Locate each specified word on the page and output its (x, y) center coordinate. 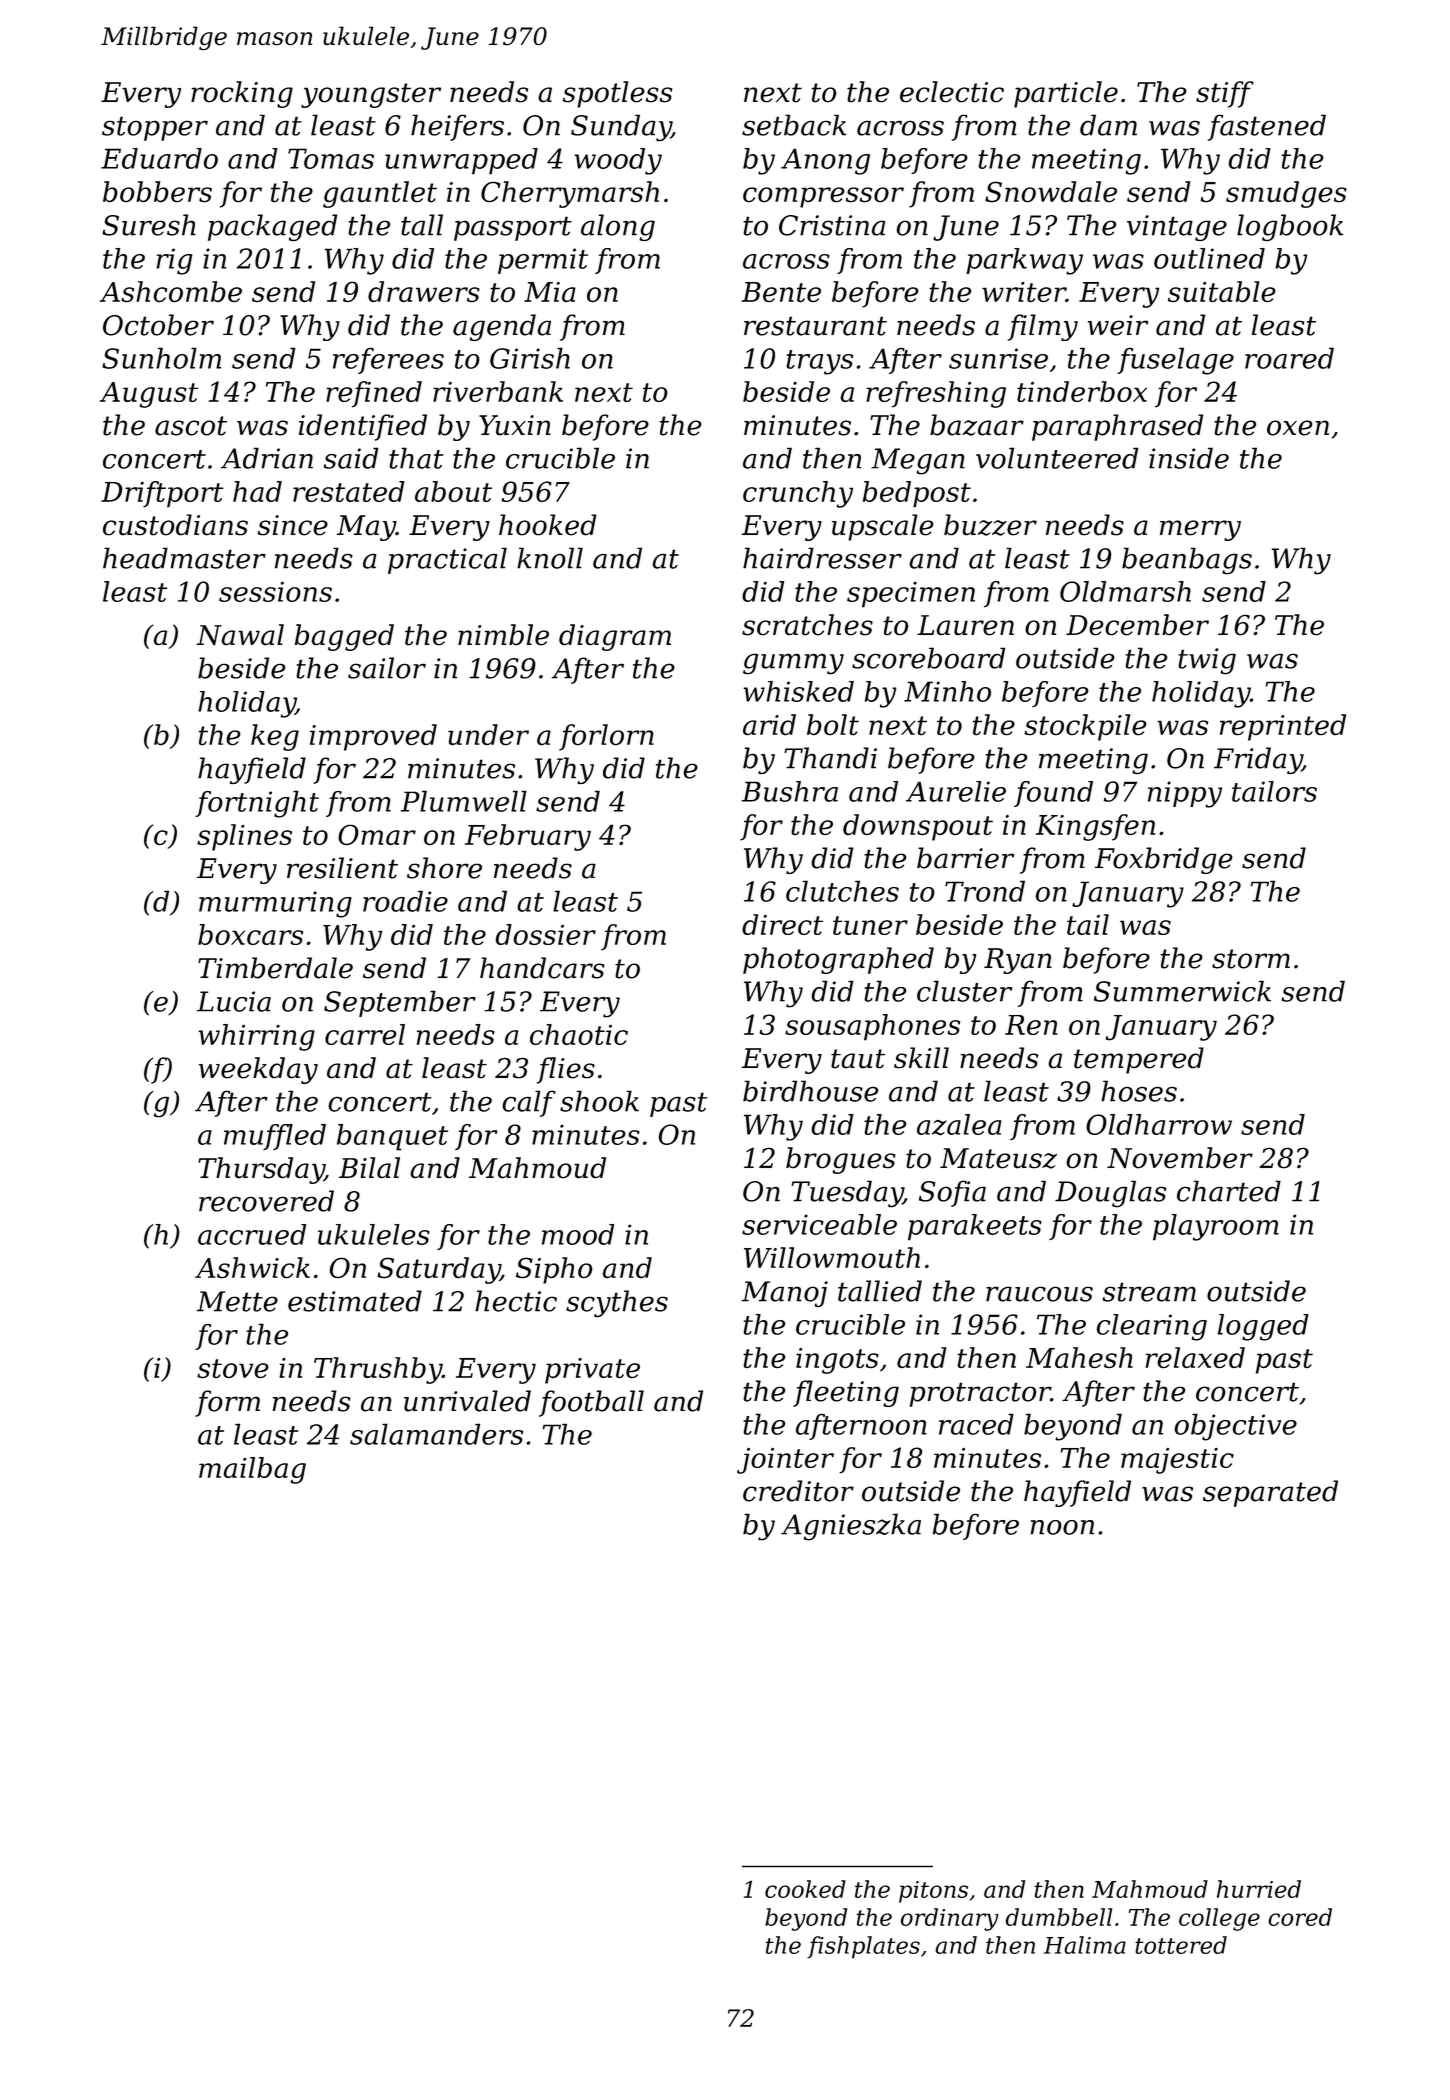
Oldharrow (1159, 1124)
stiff (1225, 94)
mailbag (252, 1470)
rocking (242, 94)
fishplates (863, 1947)
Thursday (261, 1170)
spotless (617, 94)
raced (976, 1424)
